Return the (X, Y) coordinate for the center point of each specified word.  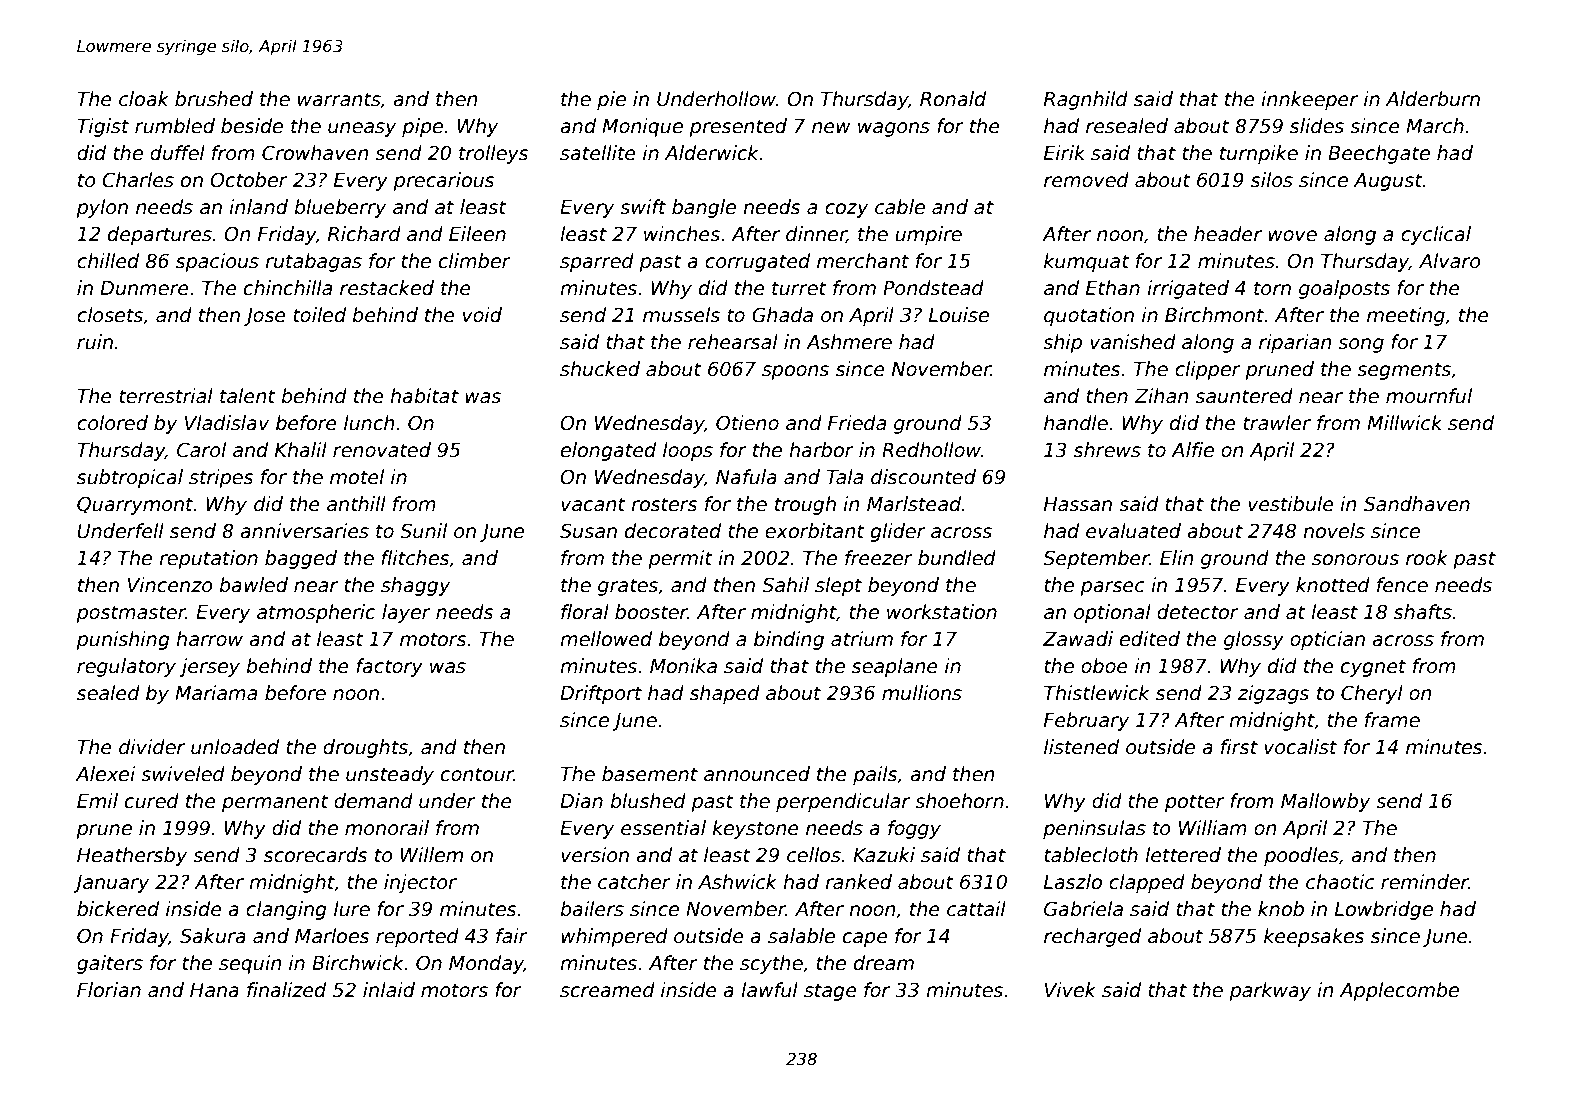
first (1239, 747)
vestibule (1291, 504)
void (482, 315)
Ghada (782, 315)
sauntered (1244, 396)
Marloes (332, 936)
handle (1076, 423)
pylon (102, 208)
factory (389, 667)
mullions (922, 693)
